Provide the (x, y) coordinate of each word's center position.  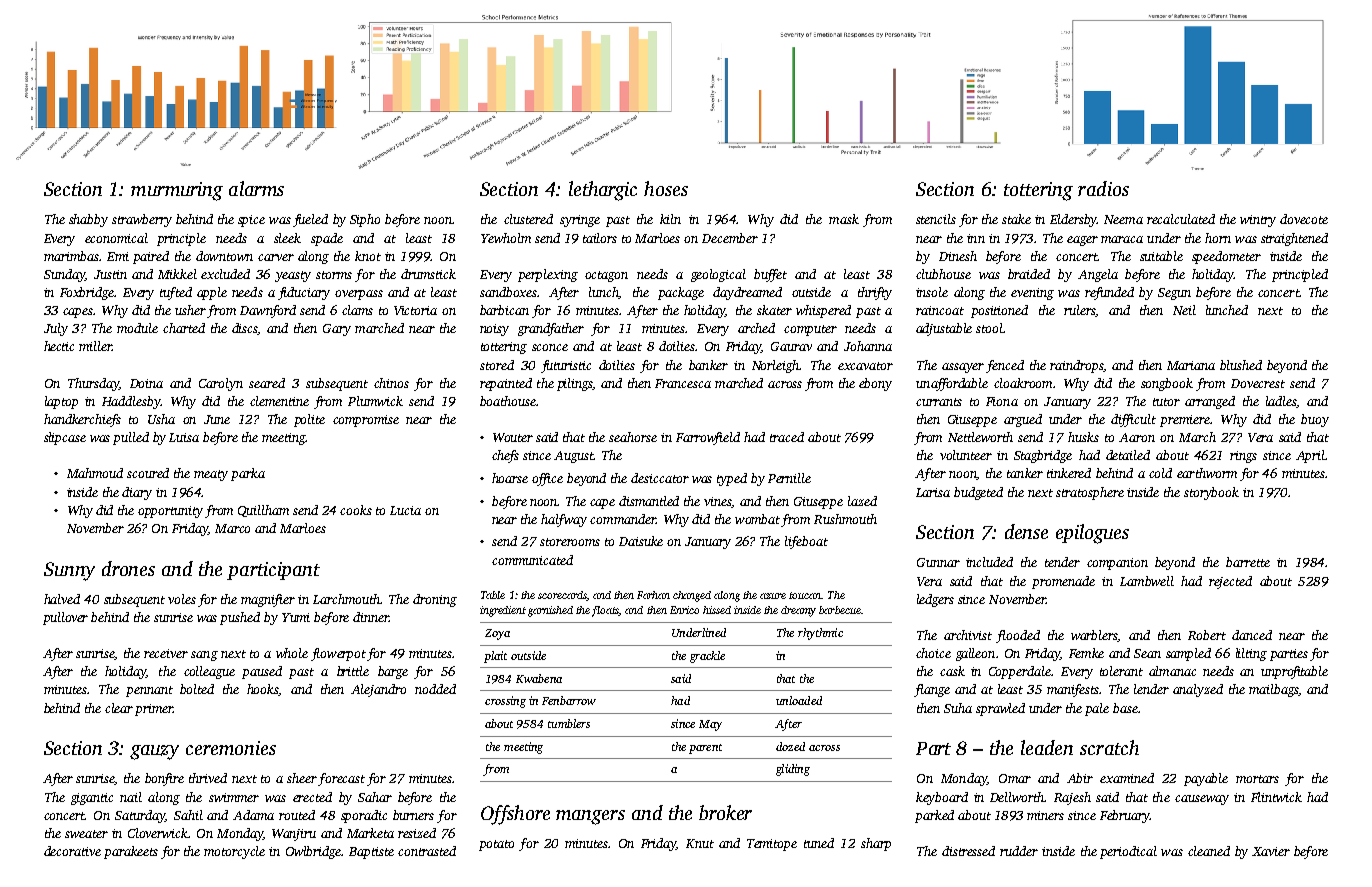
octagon (606, 276)
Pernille (789, 478)
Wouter (513, 437)
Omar (1015, 778)
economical (116, 238)
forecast (341, 779)
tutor (1166, 402)
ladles (1281, 401)
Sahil (188, 815)
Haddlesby (131, 402)
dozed (790, 746)
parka (248, 474)
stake (1016, 219)
